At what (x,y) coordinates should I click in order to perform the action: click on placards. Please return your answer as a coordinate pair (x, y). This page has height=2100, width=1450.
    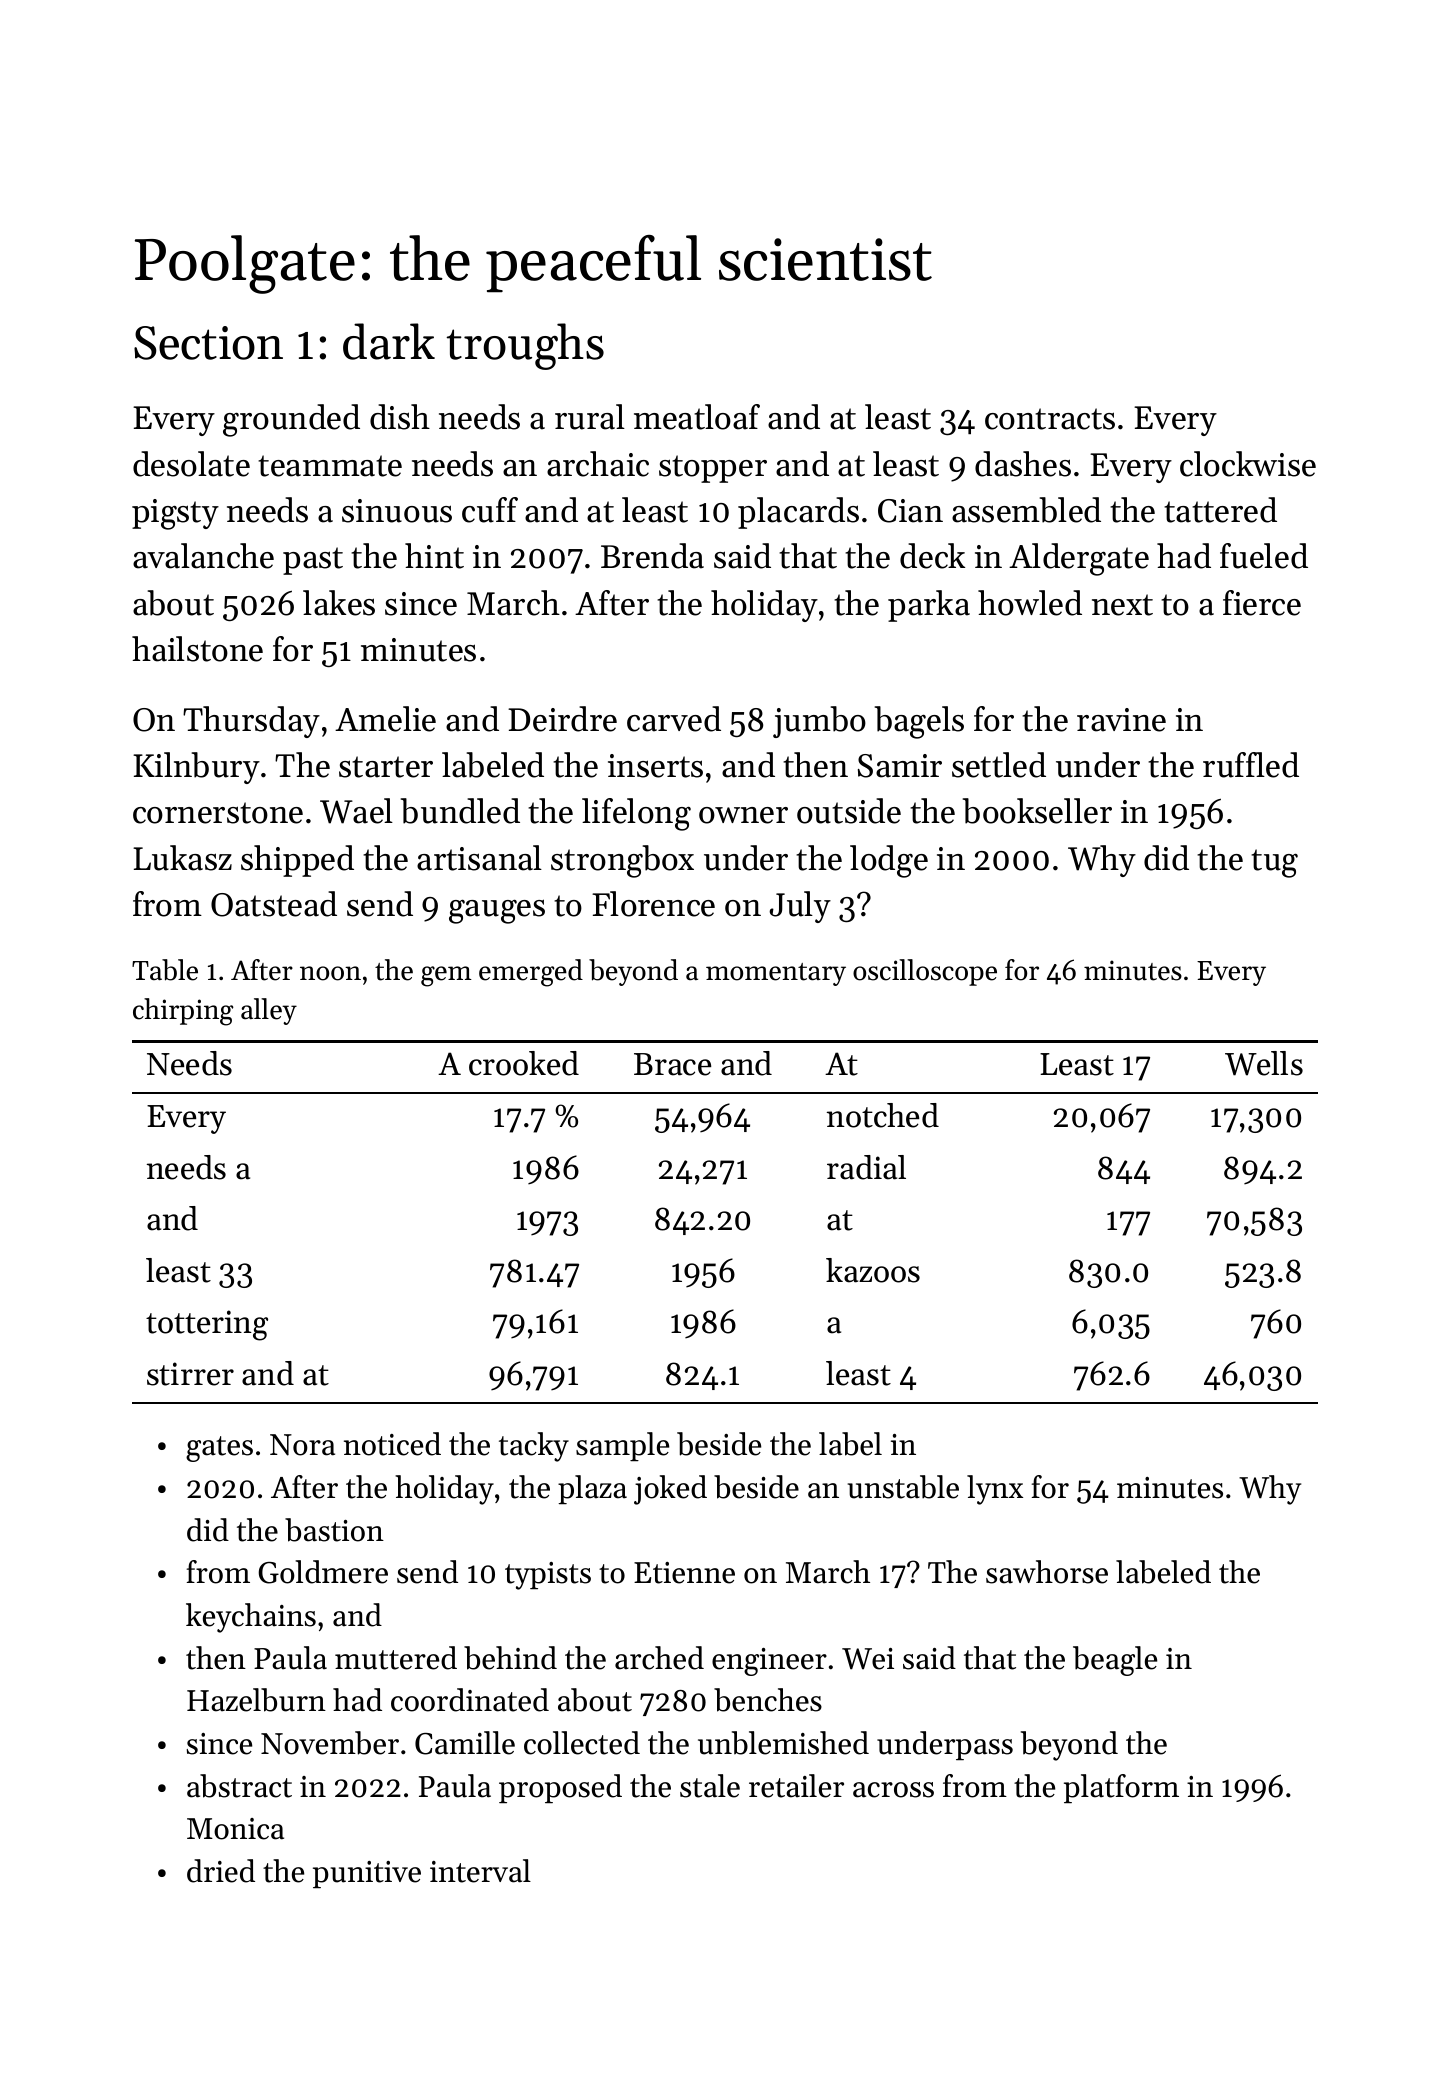
    Looking at the image, I should click on (798, 513).
